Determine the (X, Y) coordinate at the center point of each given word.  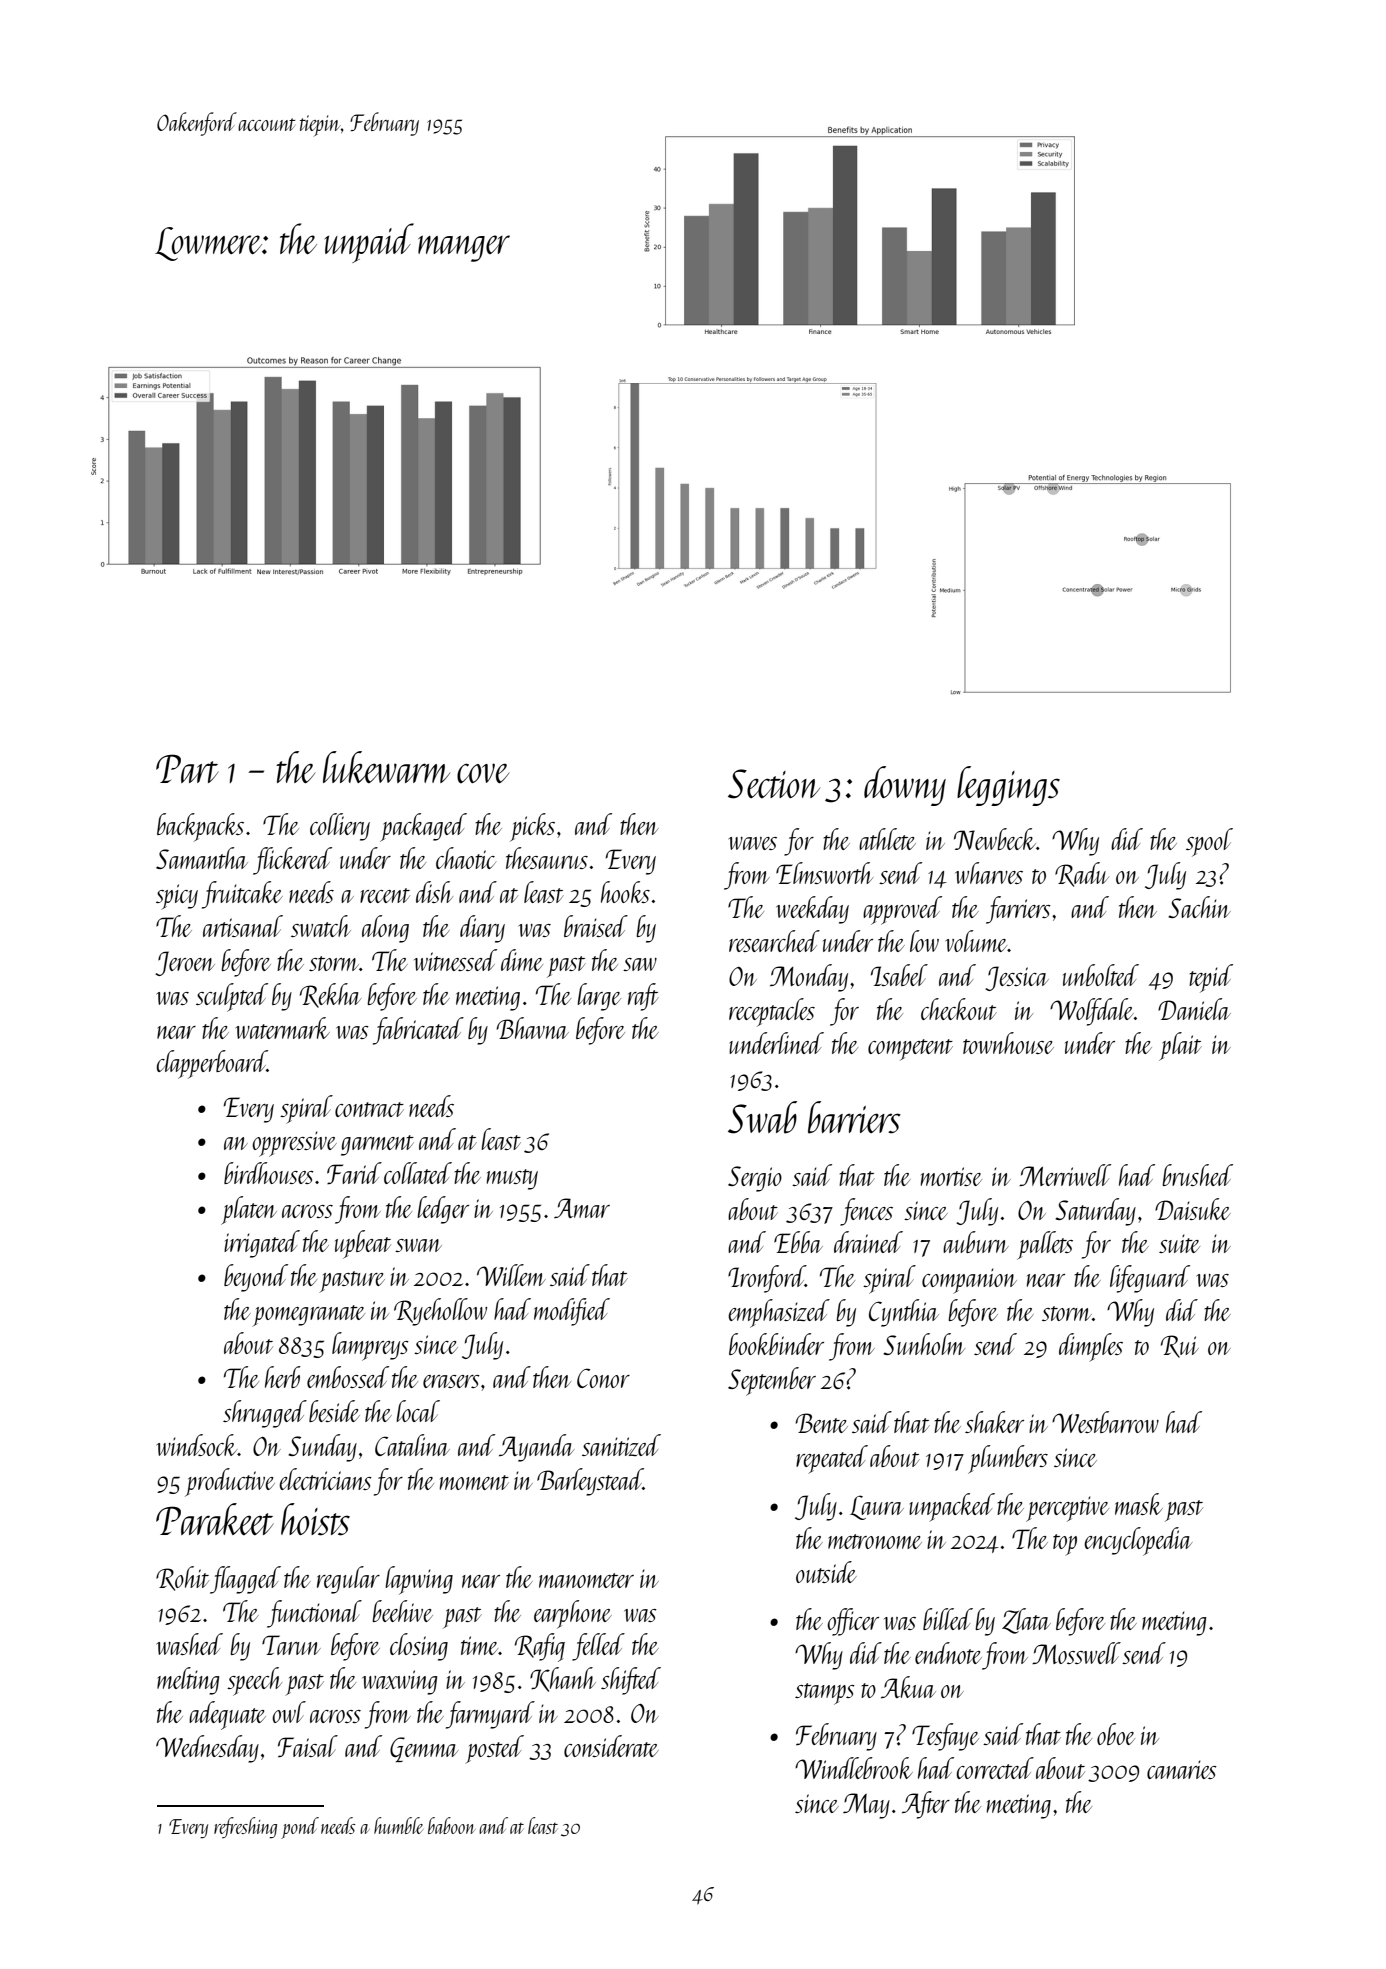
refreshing (245, 1827)
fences (866, 1212)
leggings (1008, 786)
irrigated (262, 1244)
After (926, 1805)
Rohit (182, 1578)
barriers (854, 1117)
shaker (994, 1422)
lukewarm (386, 767)
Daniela (1194, 1009)
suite (1179, 1243)
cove (483, 773)
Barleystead (590, 1482)
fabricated (418, 1031)
